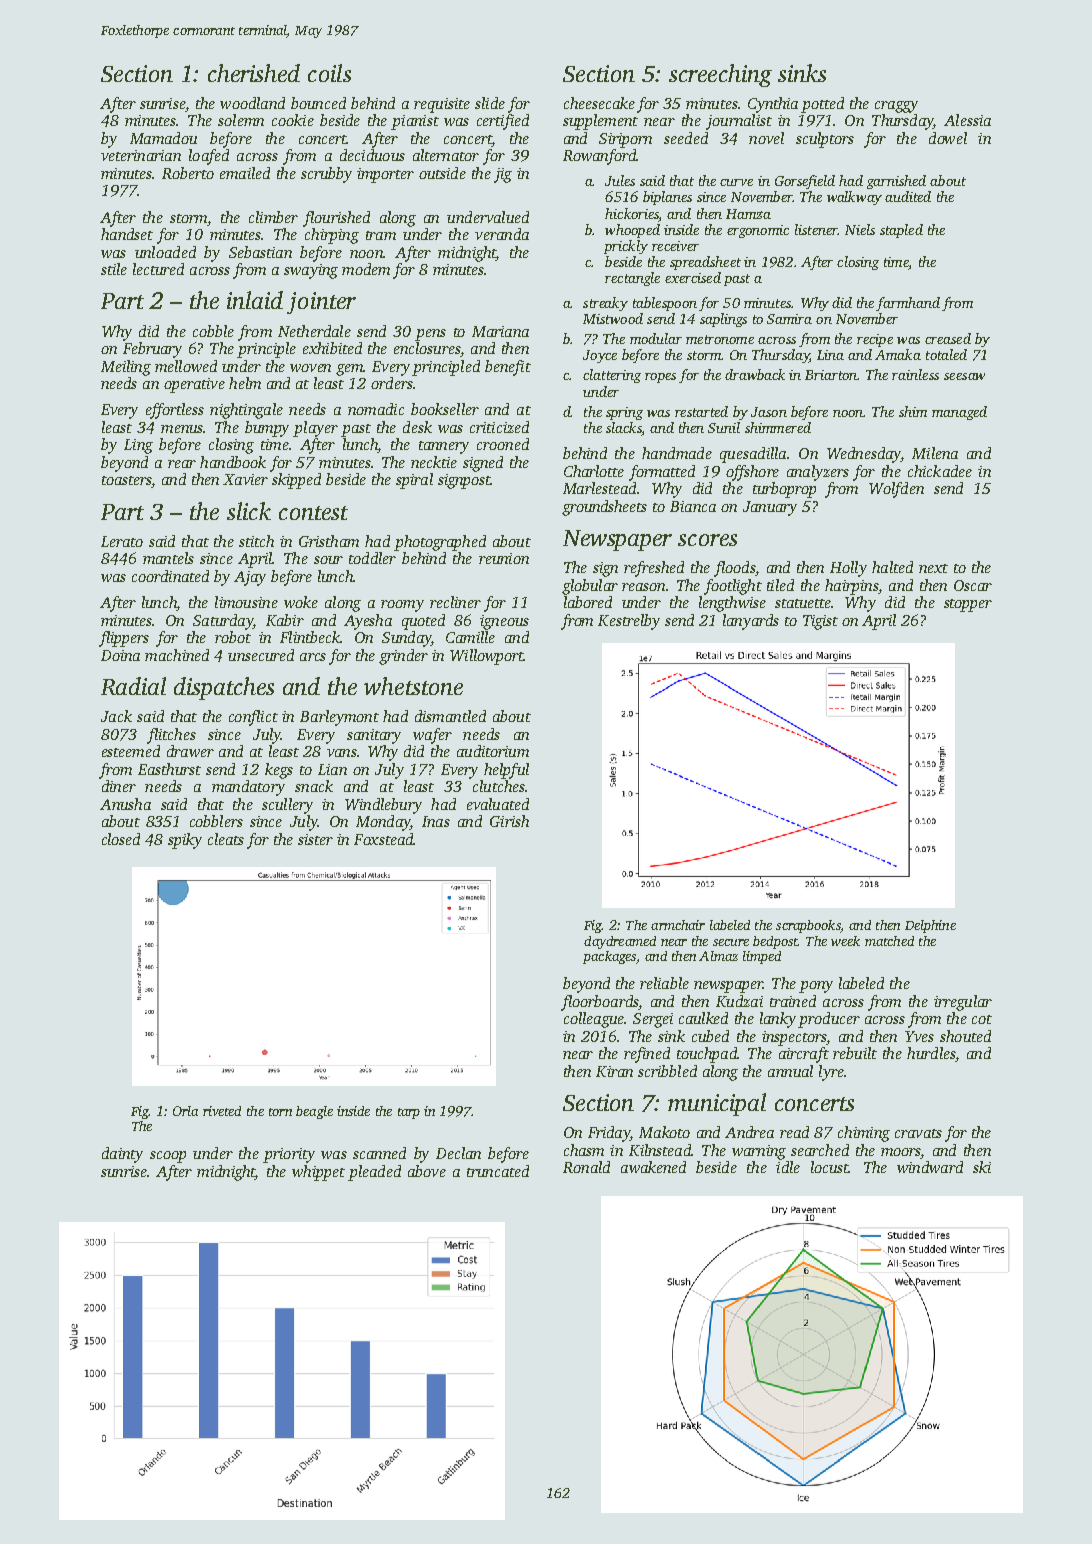  I want to click on Alessia, so click(967, 120).
